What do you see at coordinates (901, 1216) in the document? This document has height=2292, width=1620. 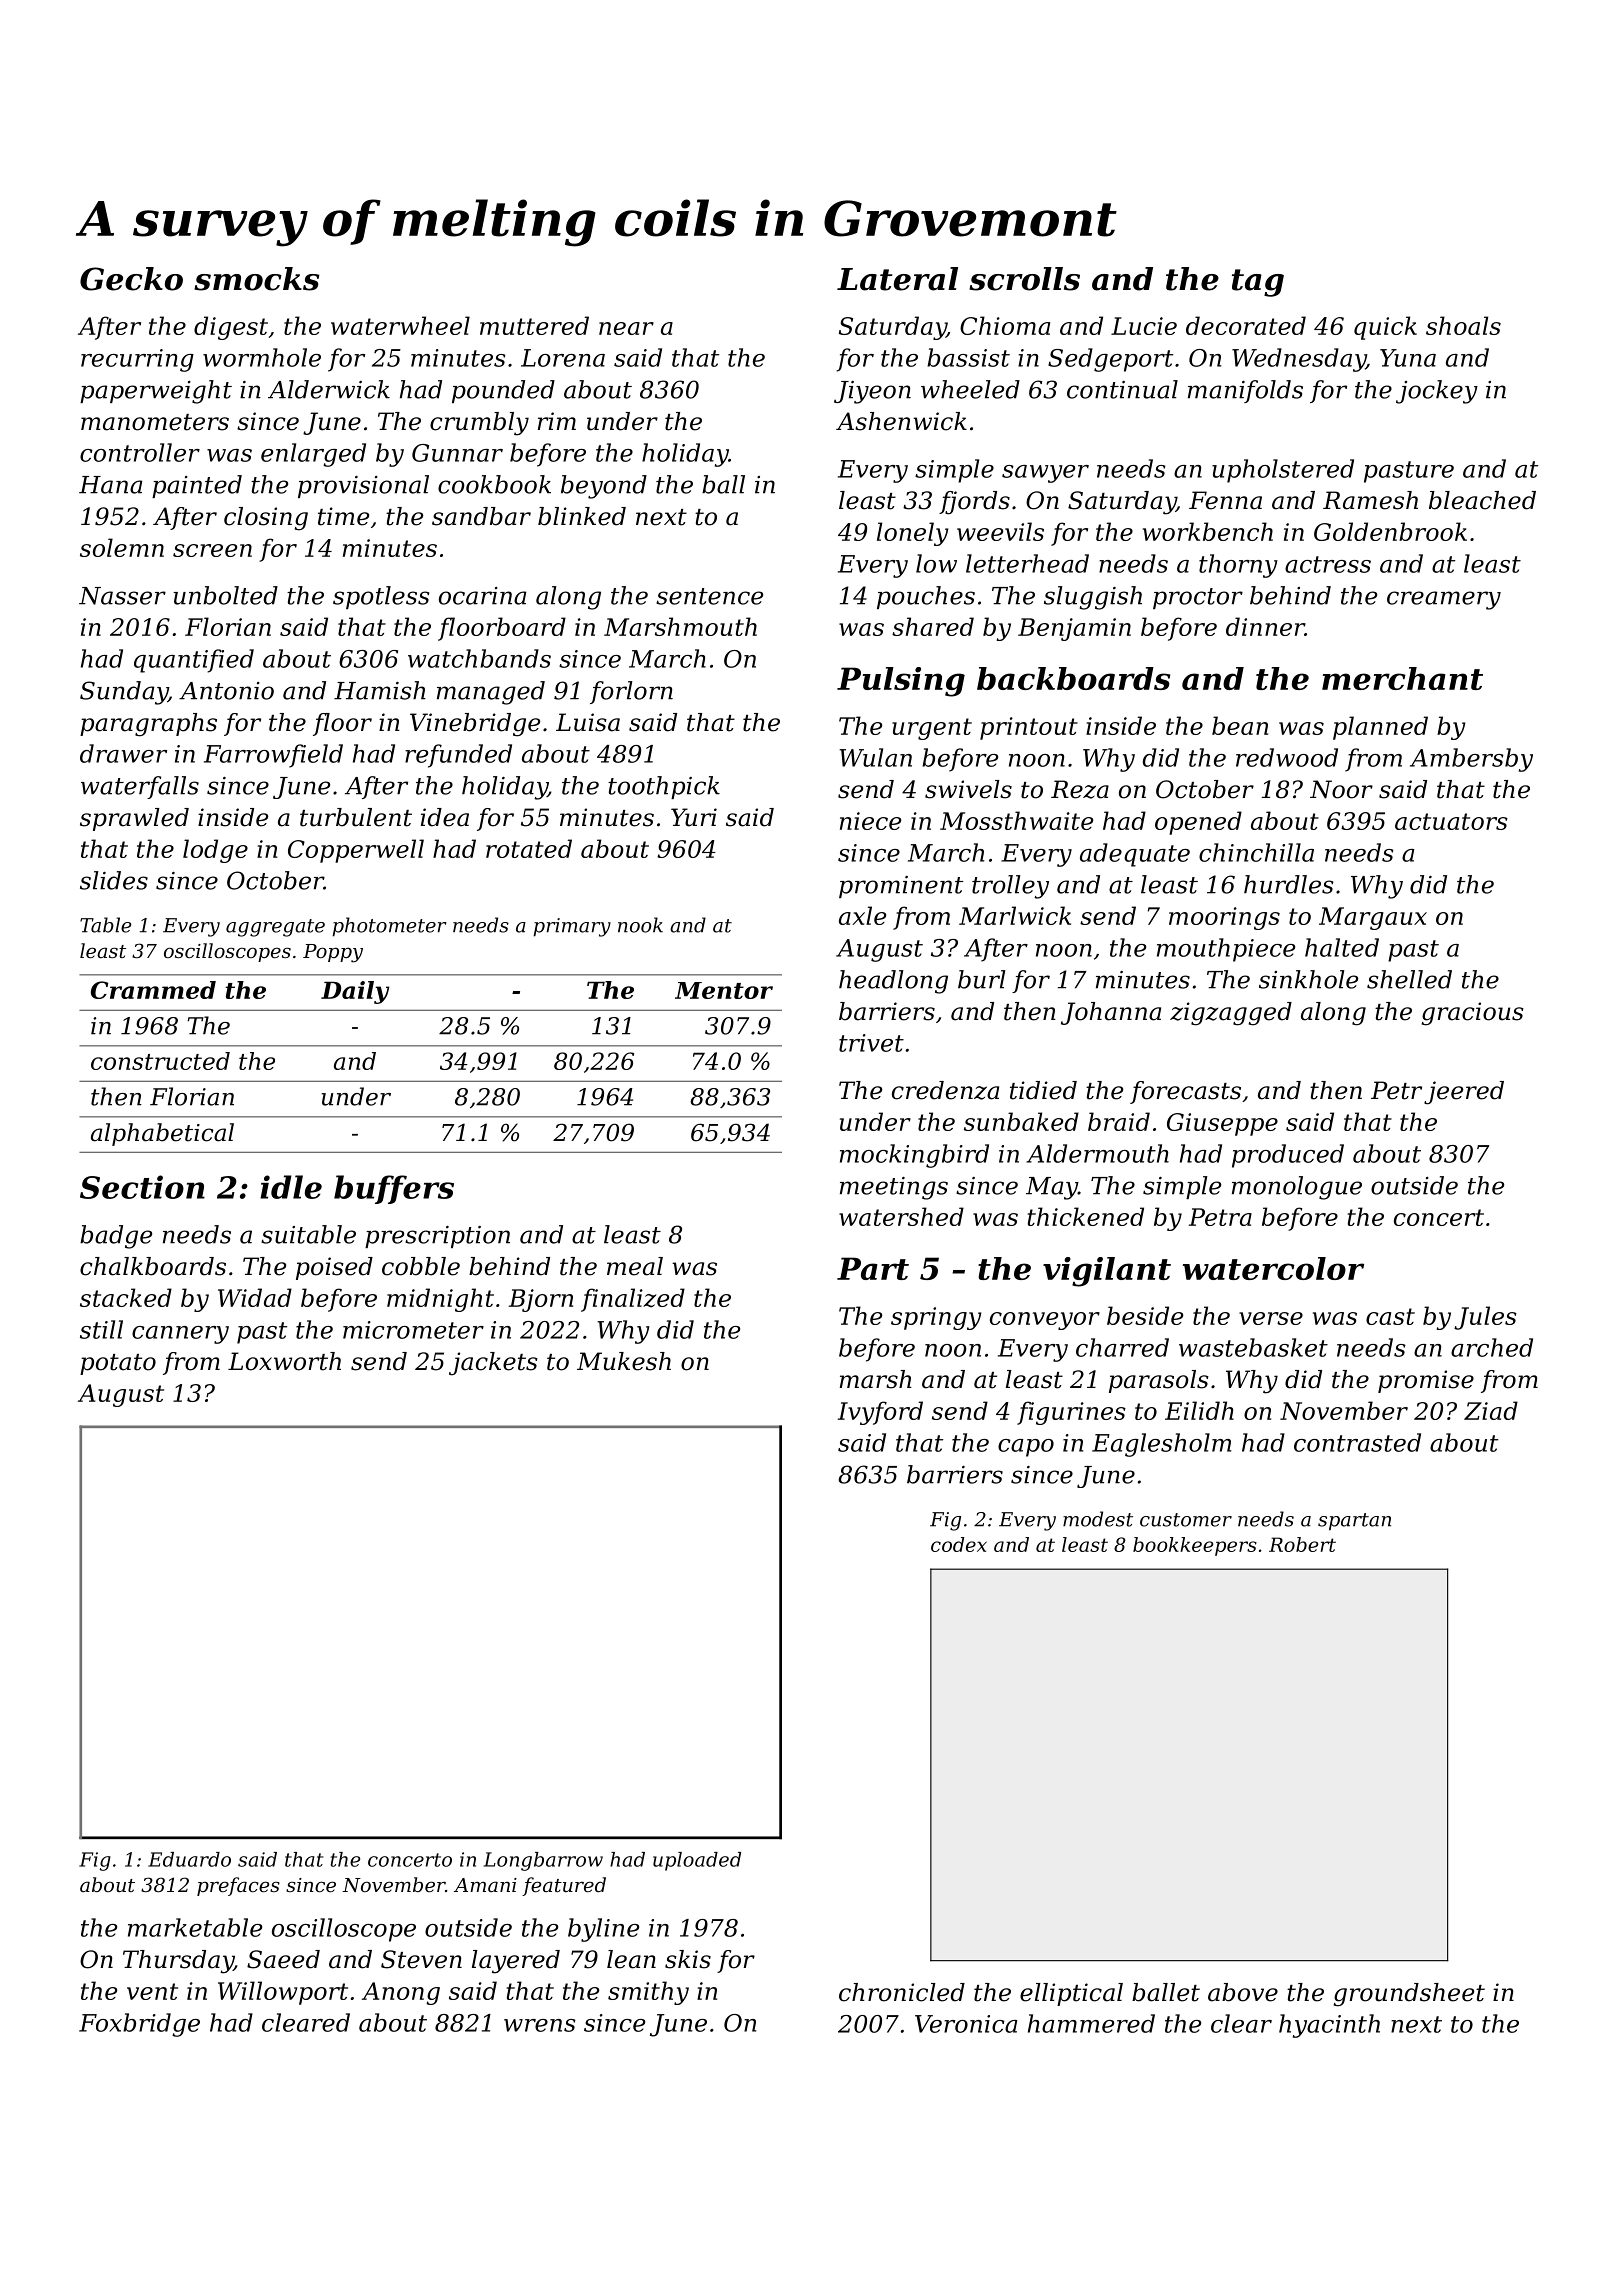 I see `watershed` at bounding box center [901, 1216].
